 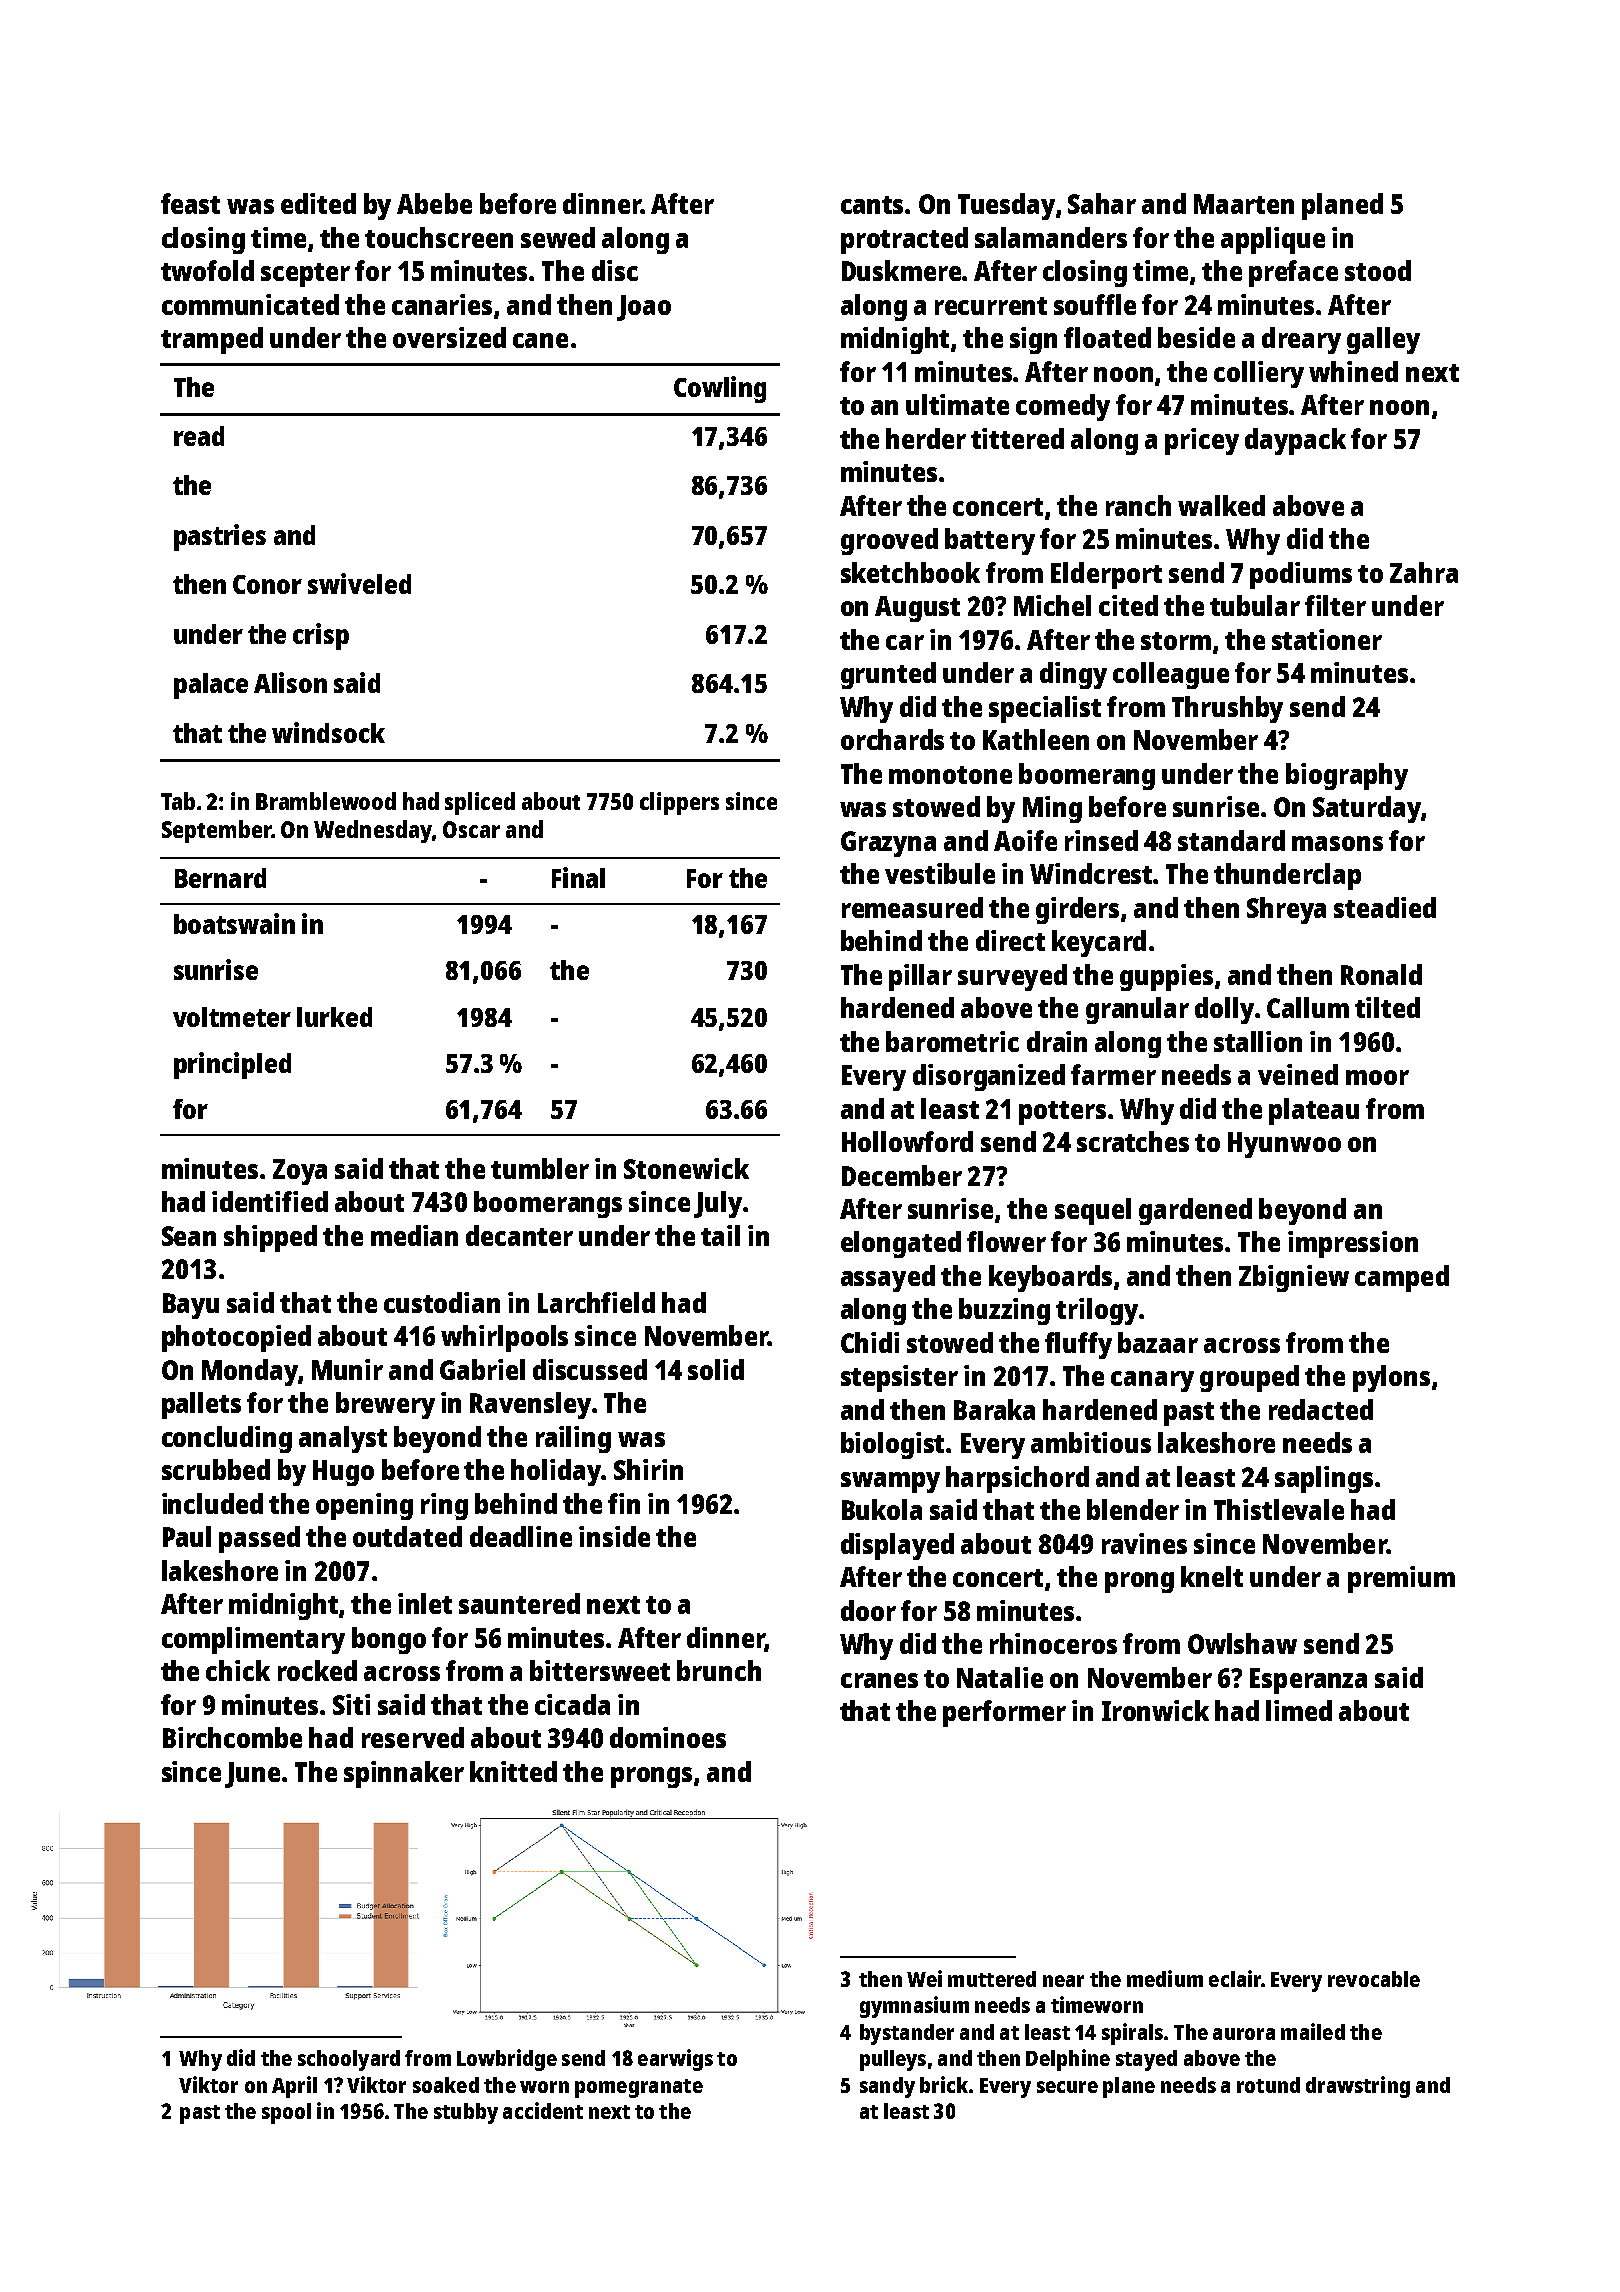 I want to click on limed, so click(x=1299, y=1710).
